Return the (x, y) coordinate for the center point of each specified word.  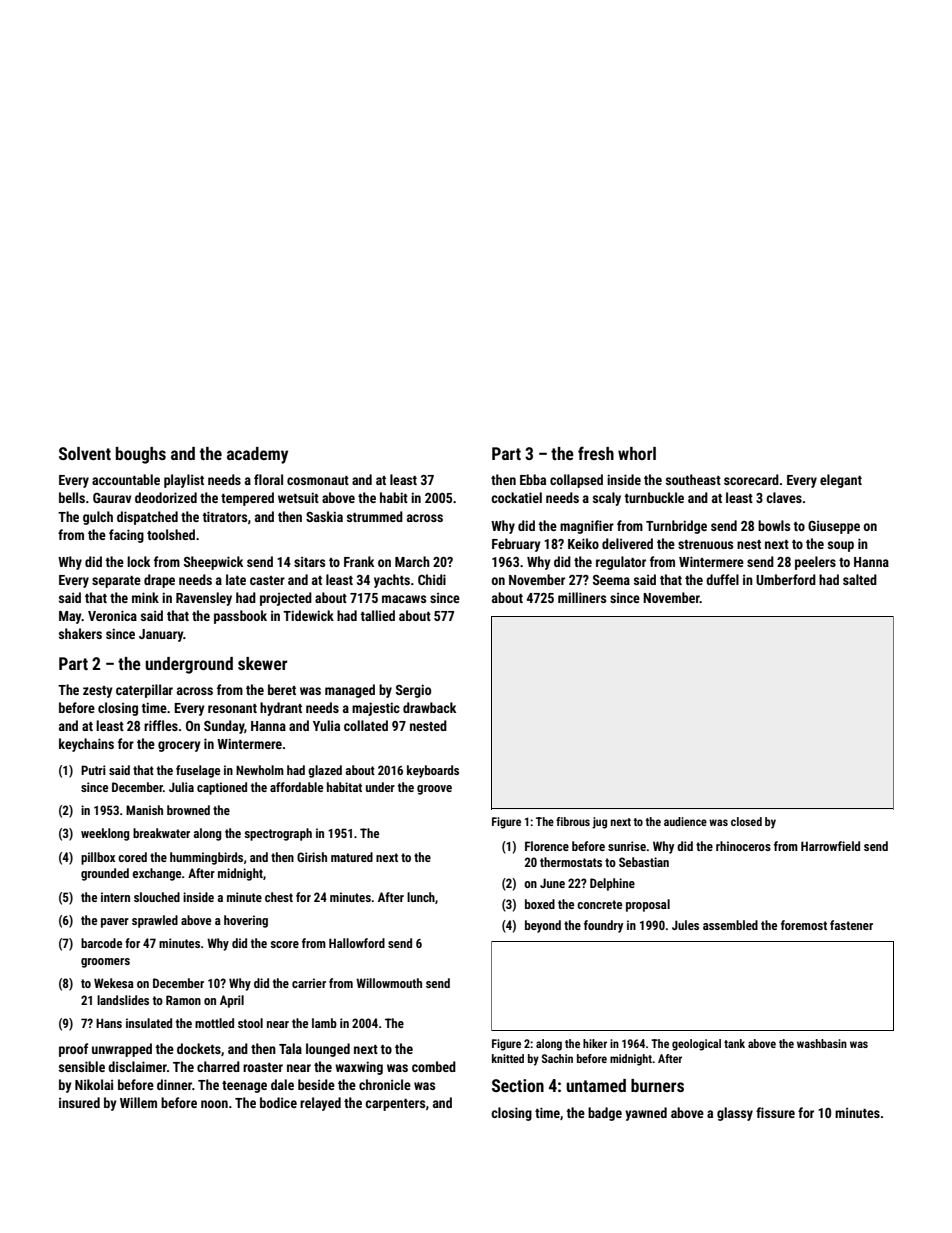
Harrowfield (830, 846)
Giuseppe (834, 527)
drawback (429, 707)
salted (860, 579)
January (161, 635)
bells (72, 497)
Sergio (413, 691)
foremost (804, 925)
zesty (98, 692)
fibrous (573, 821)
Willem (138, 1102)
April (232, 1001)
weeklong (105, 834)
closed (746, 821)
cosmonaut (318, 480)
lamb (324, 1023)
